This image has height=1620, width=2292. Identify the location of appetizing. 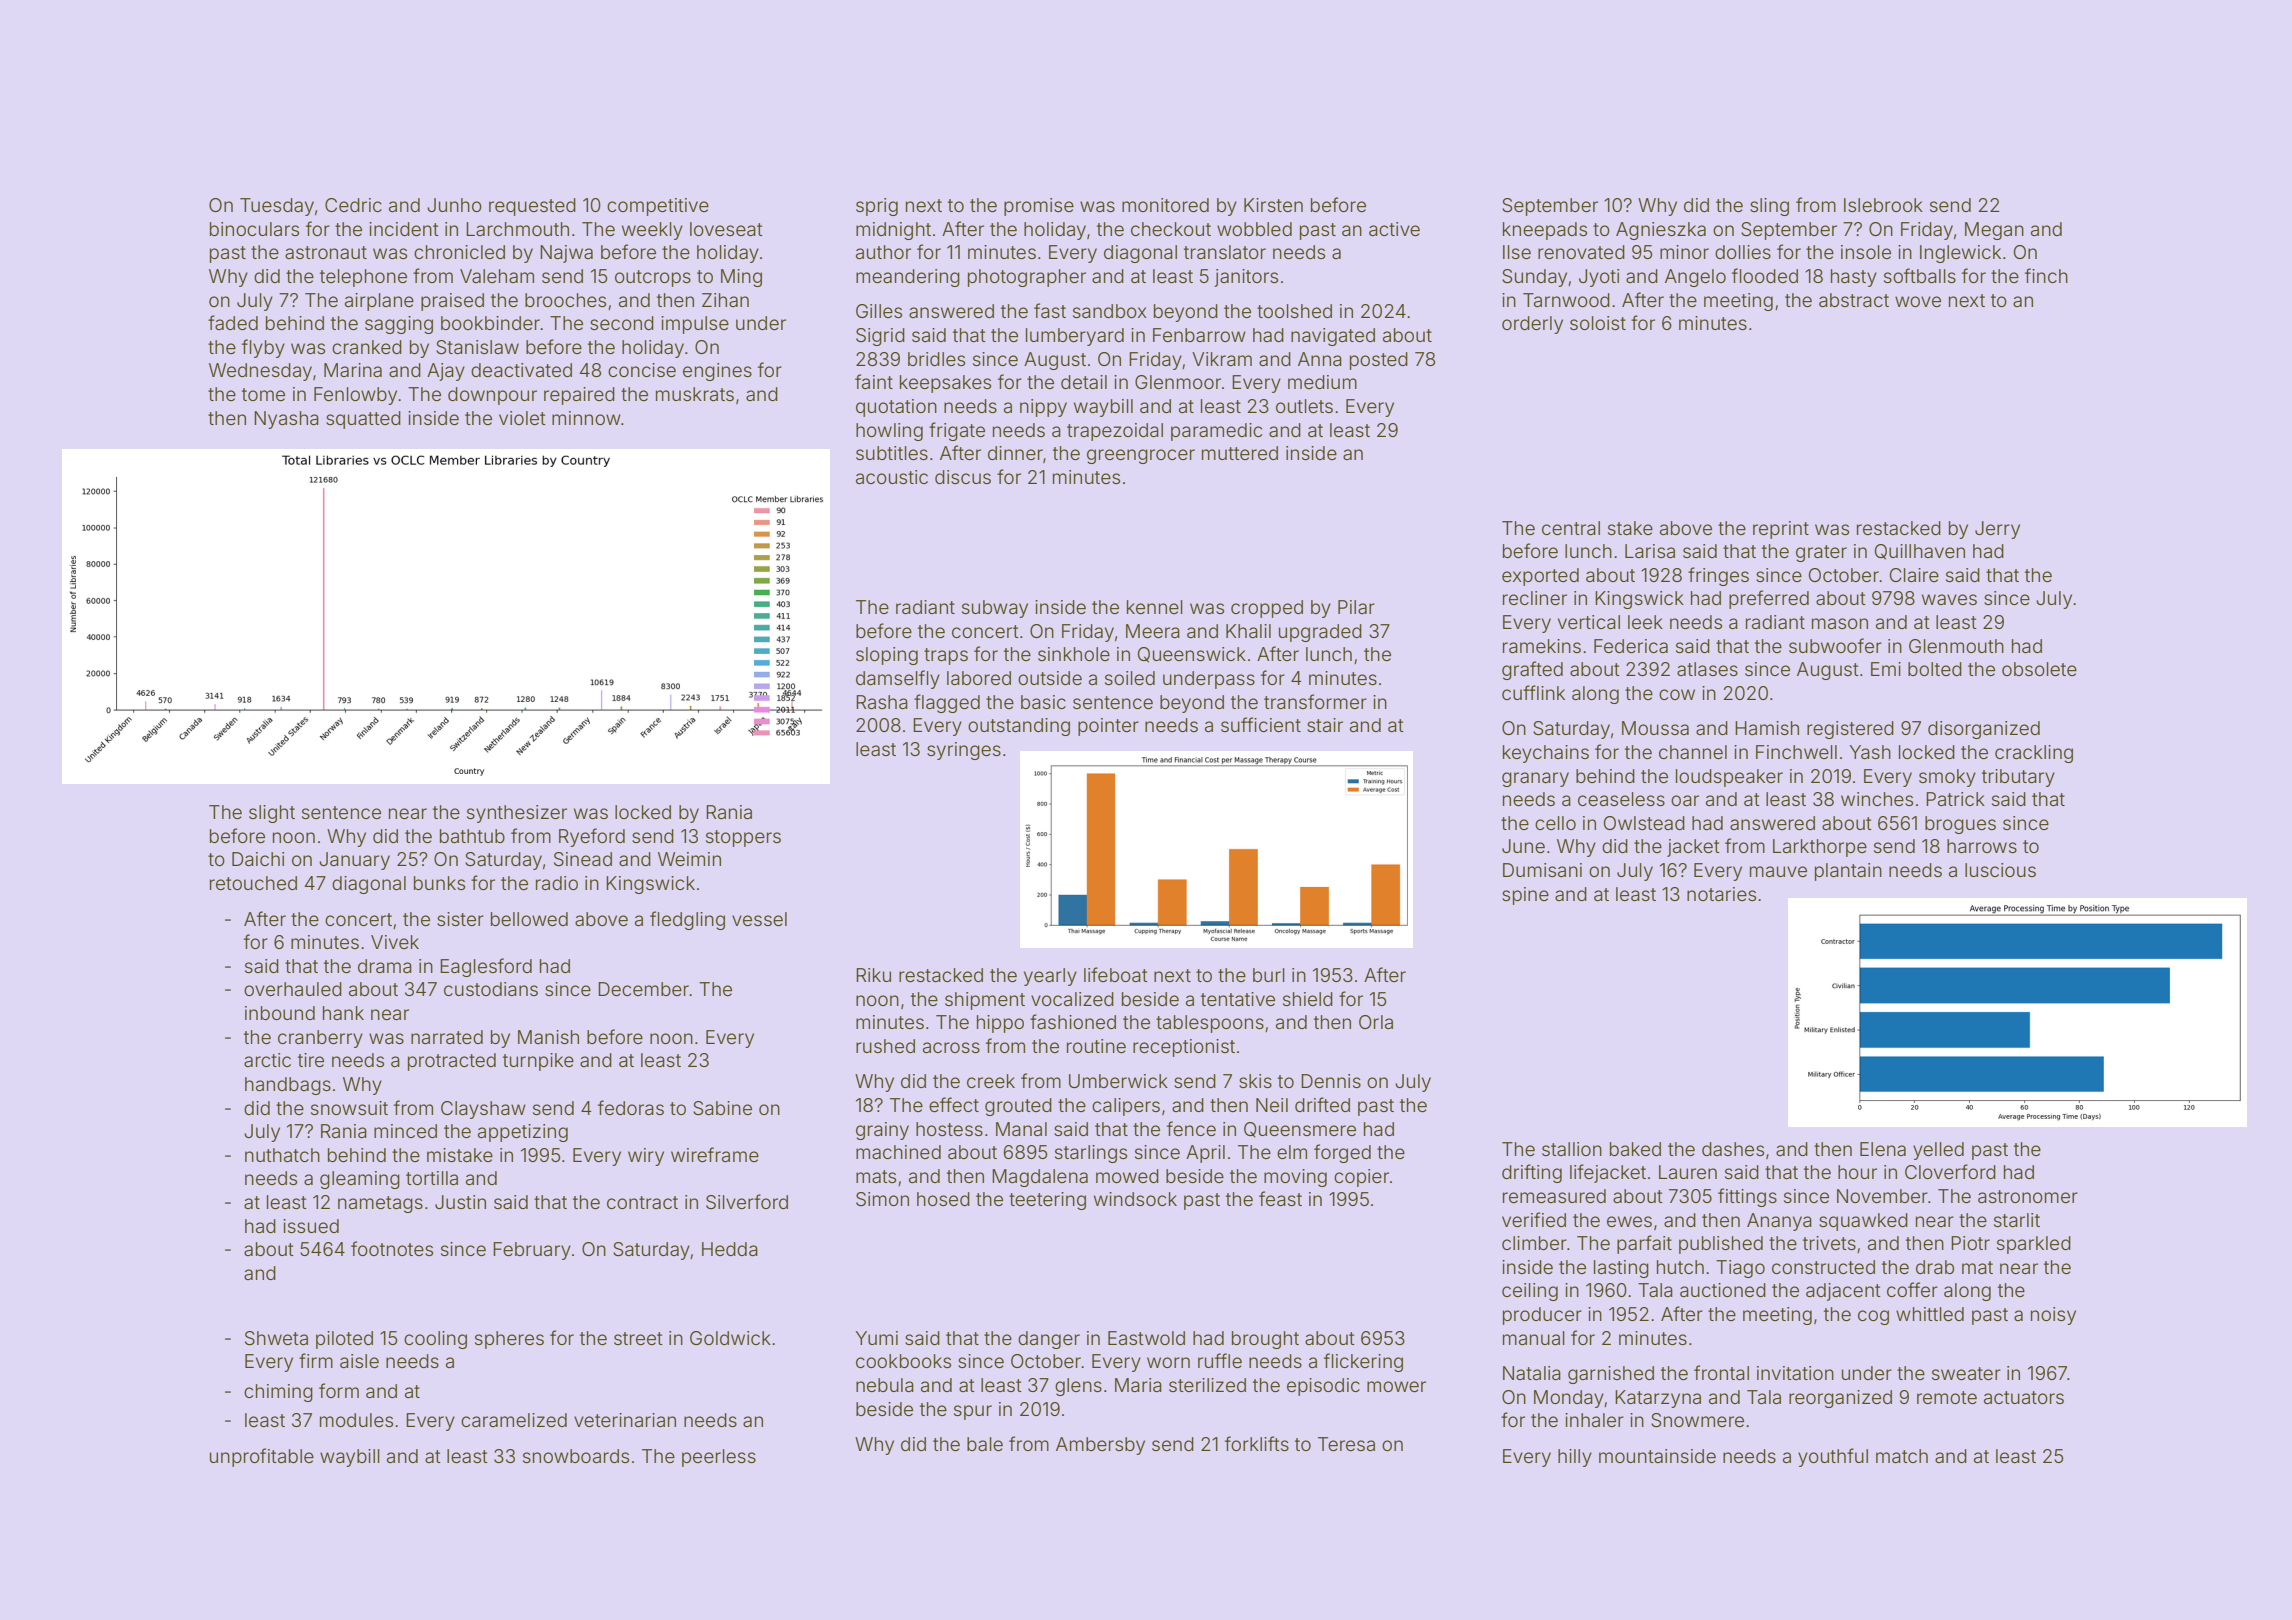
(523, 1133).
